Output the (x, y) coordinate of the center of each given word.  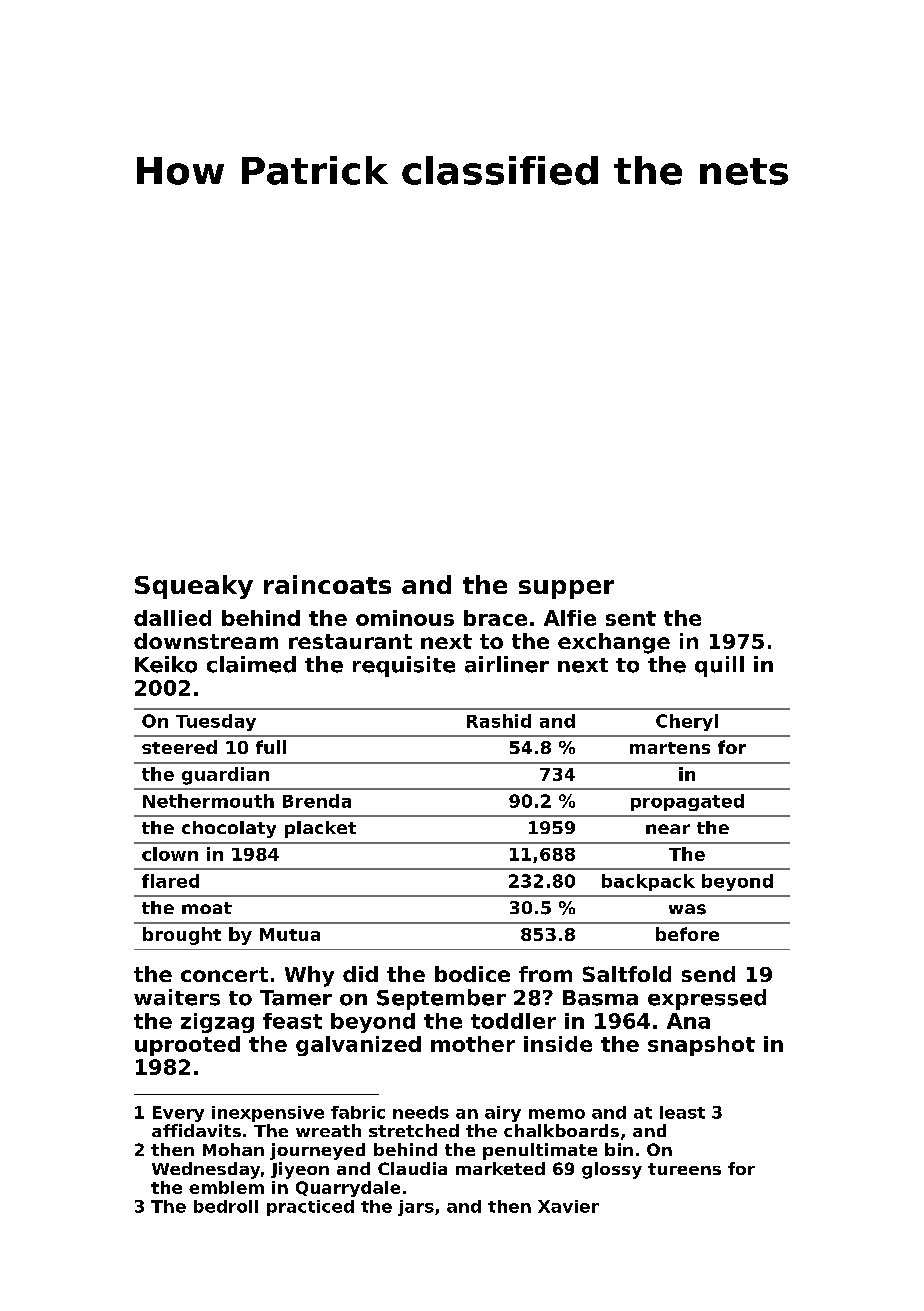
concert (224, 974)
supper (566, 589)
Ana (688, 1021)
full (271, 747)
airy (503, 1114)
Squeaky (194, 587)
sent (631, 618)
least (682, 1112)
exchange (614, 643)
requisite (404, 666)
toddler (513, 1021)
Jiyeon (300, 1170)
